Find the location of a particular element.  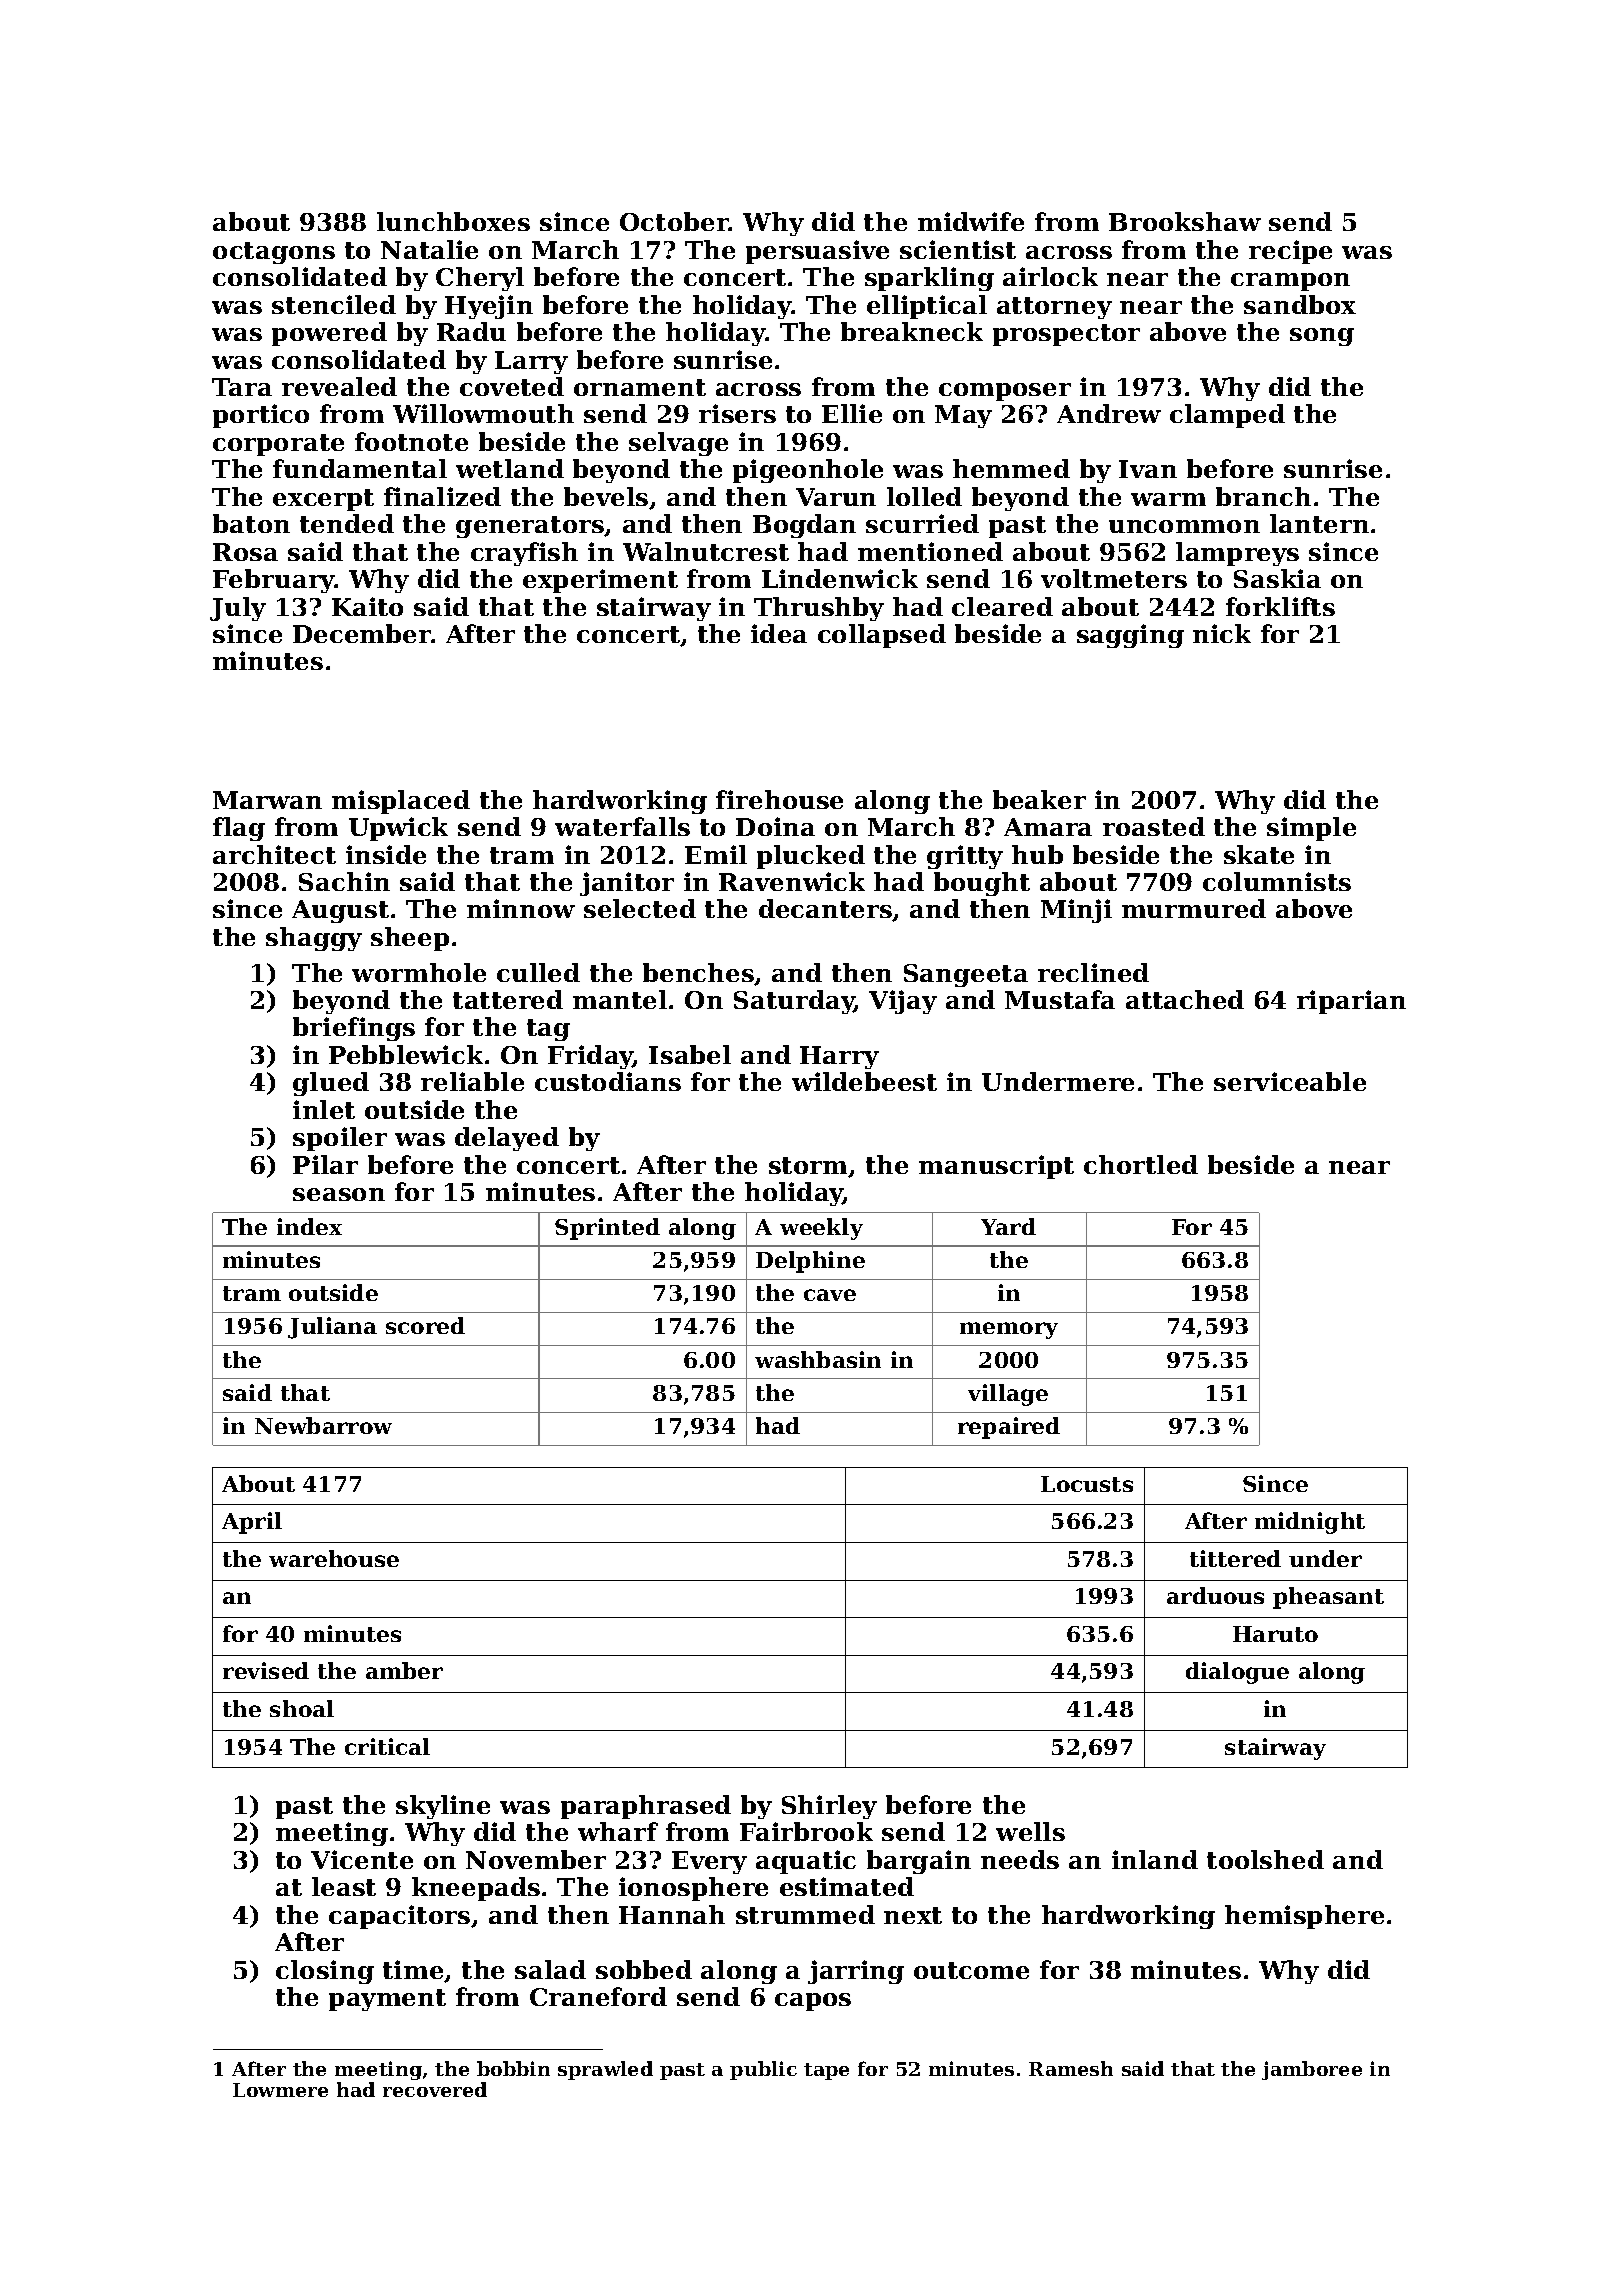

July is located at coordinates (238, 609).
